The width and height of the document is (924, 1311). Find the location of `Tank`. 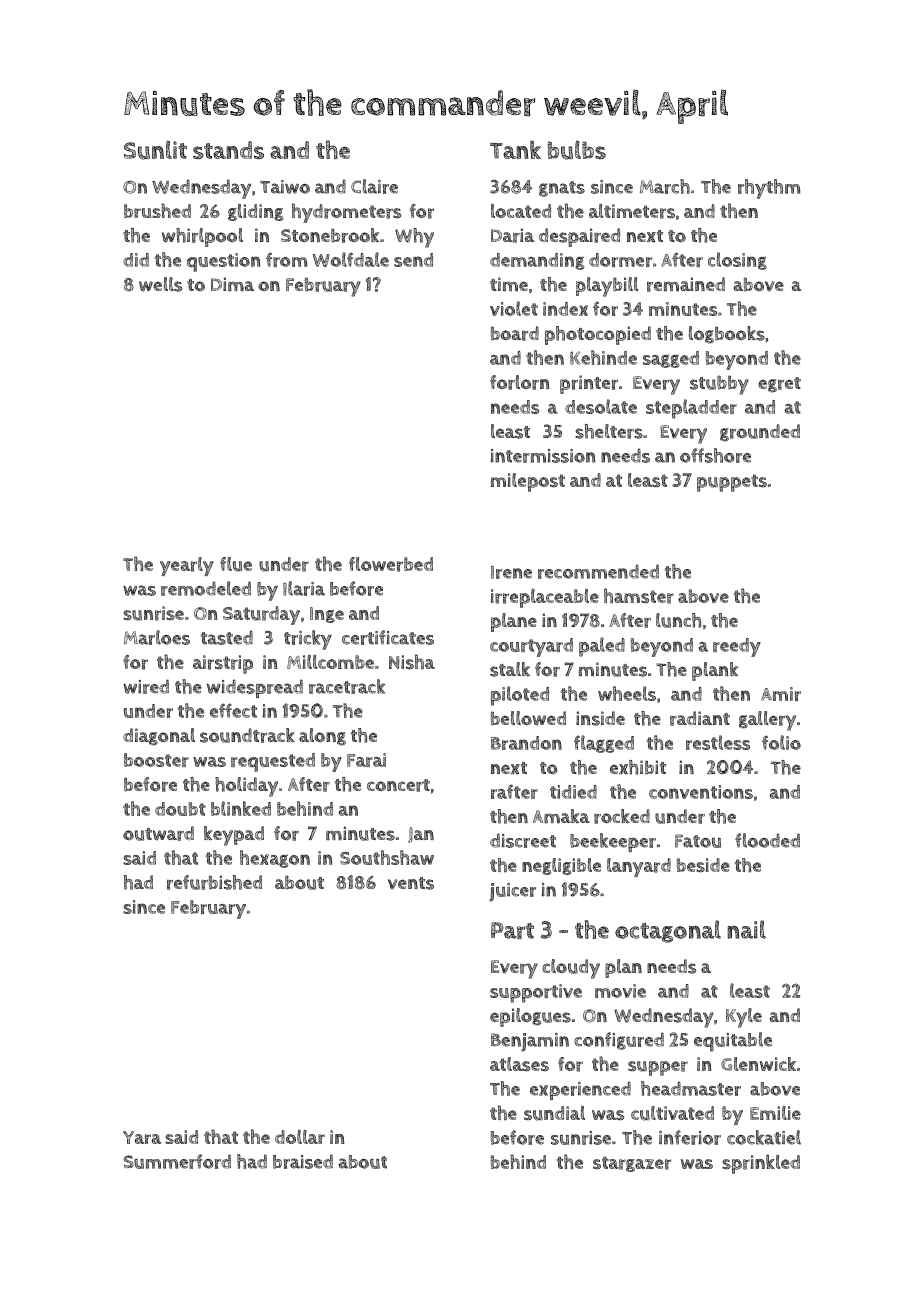

Tank is located at coordinates (515, 149).
